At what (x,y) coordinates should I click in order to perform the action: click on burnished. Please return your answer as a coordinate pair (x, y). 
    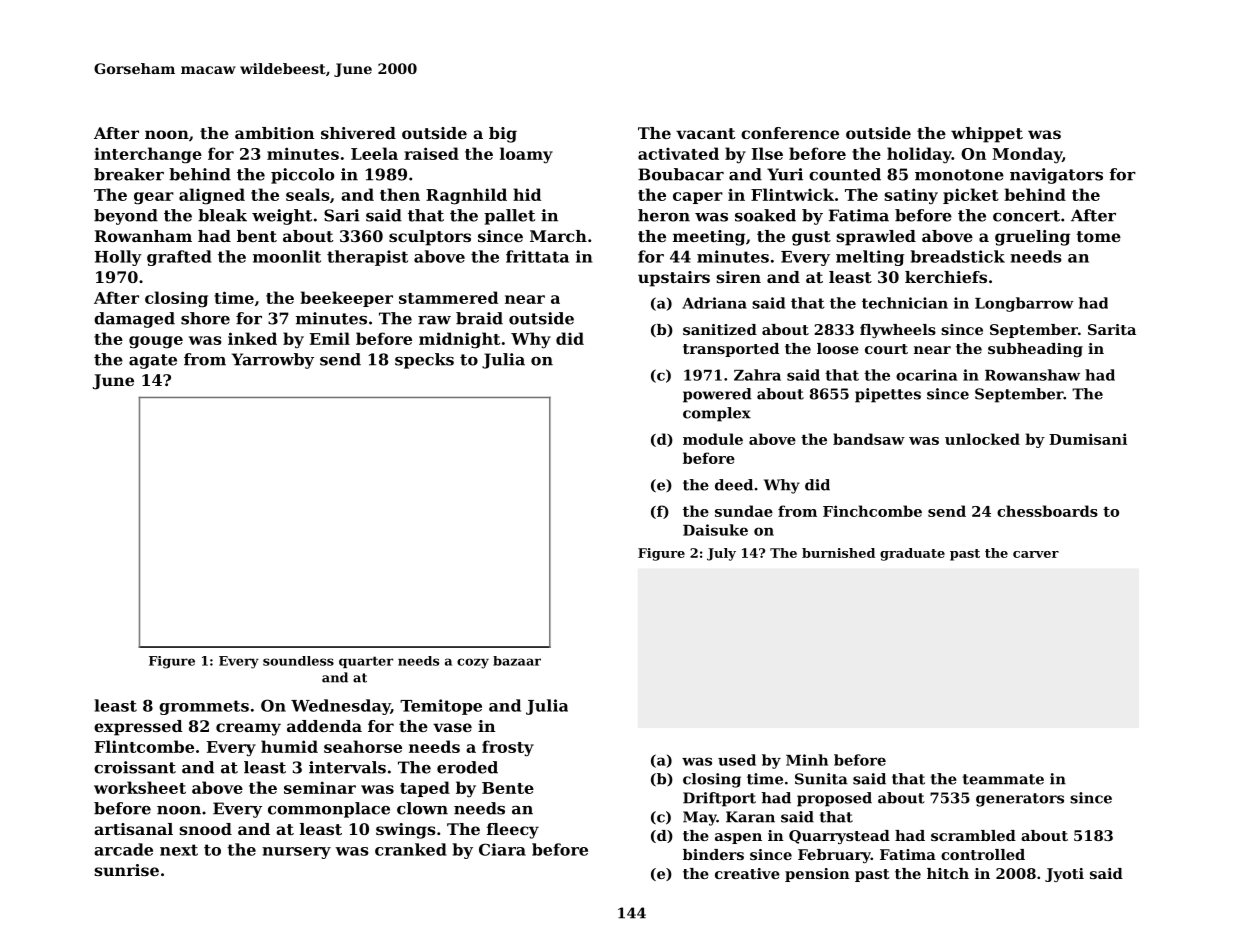
    Looking at the image, I should click on (838, 553).
